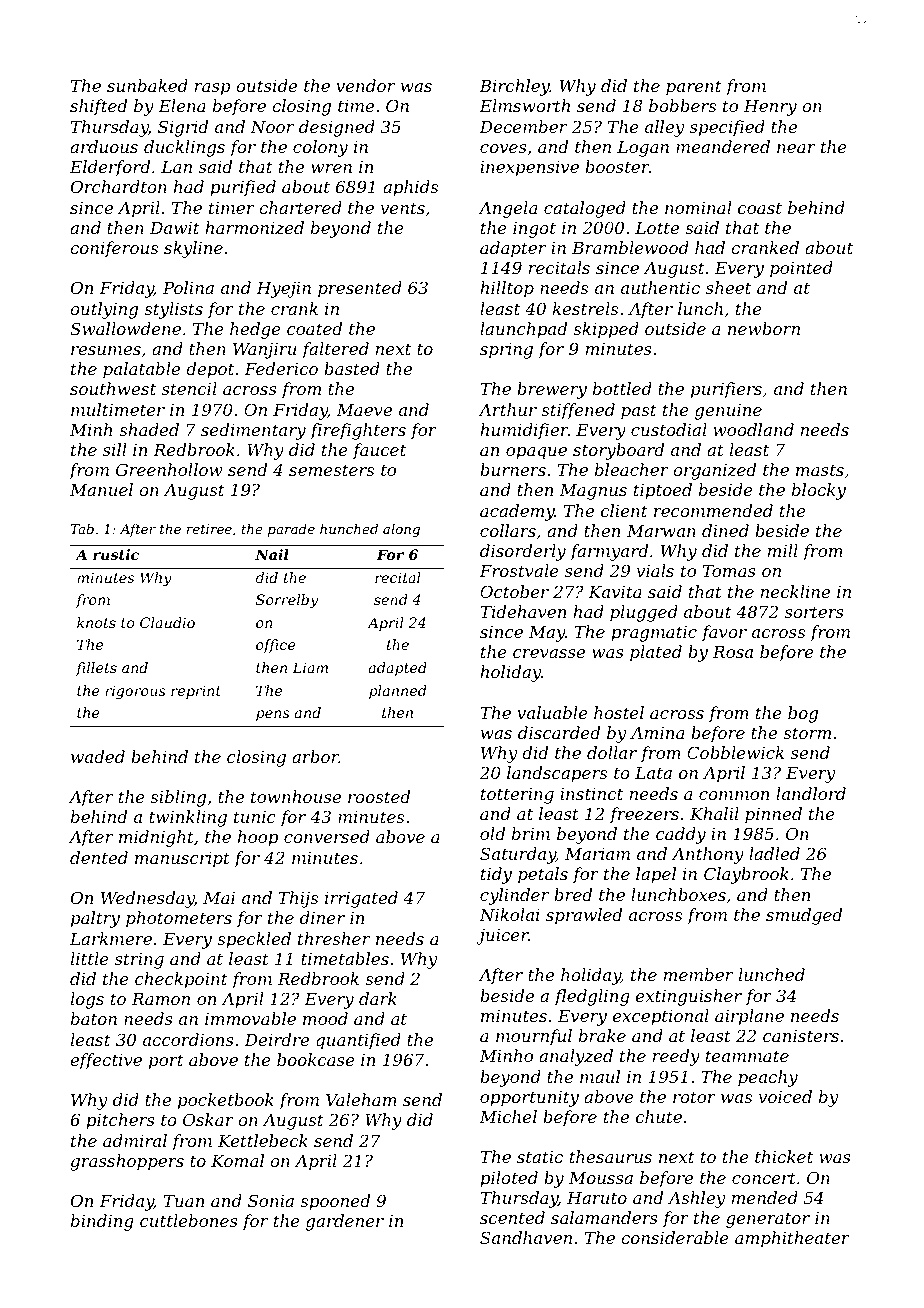  I want to click on gardener, so click(345, 1222).
